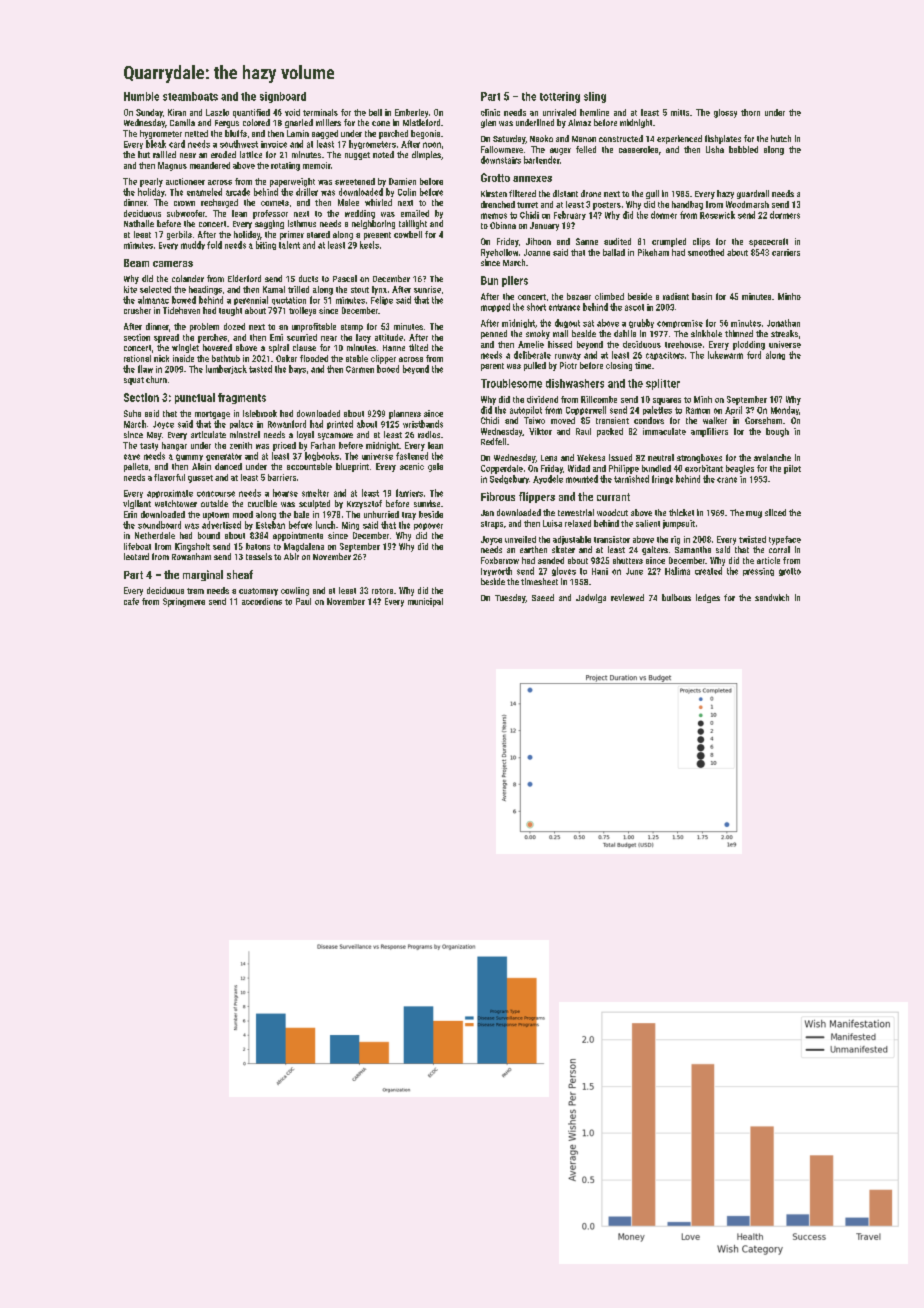  I want to click on sling, so click(595, 97).
